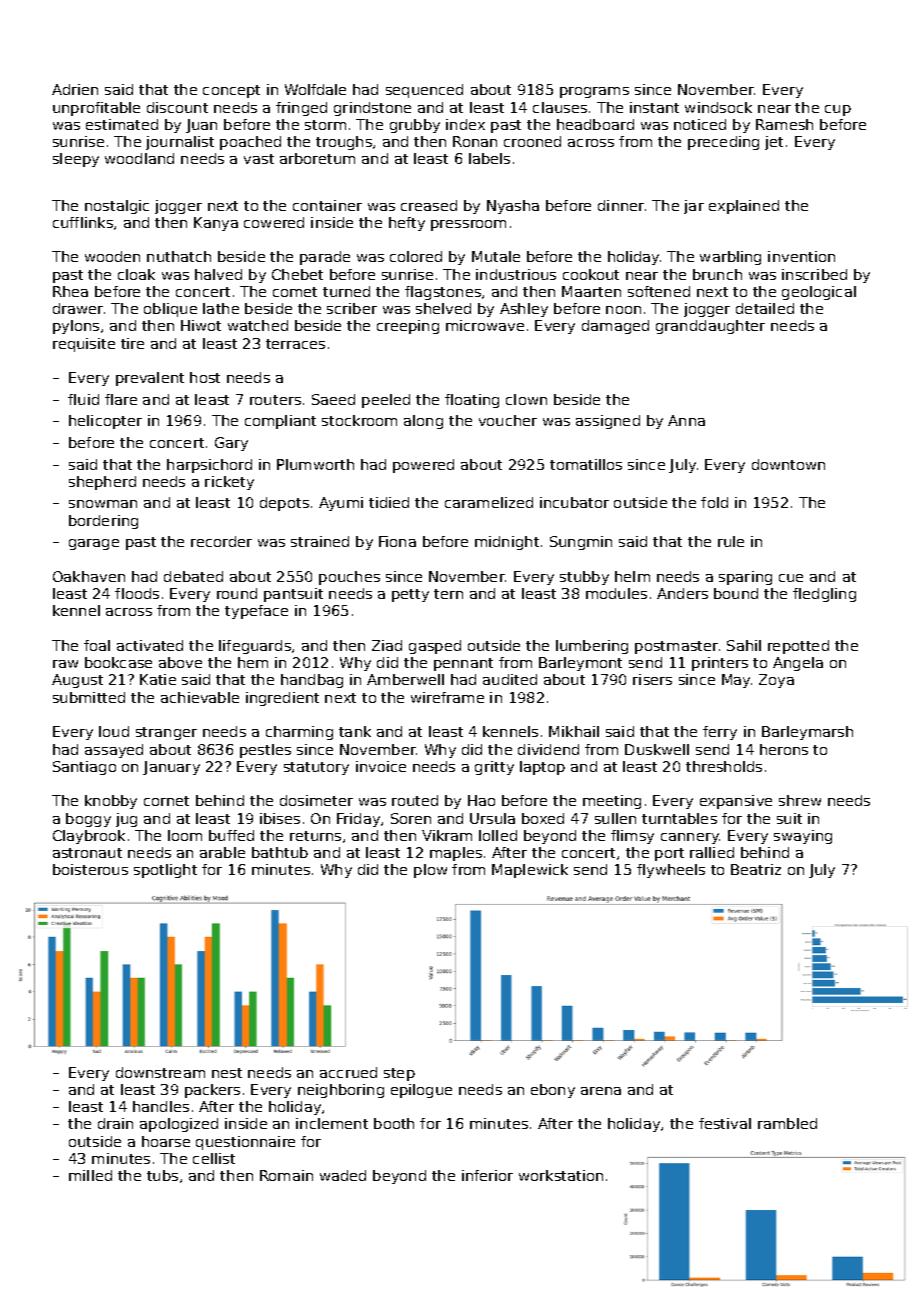 This document has width=924, height=1308. Describe the element at coordinates (788, 464) in the document. I see `downtown` at that location.
